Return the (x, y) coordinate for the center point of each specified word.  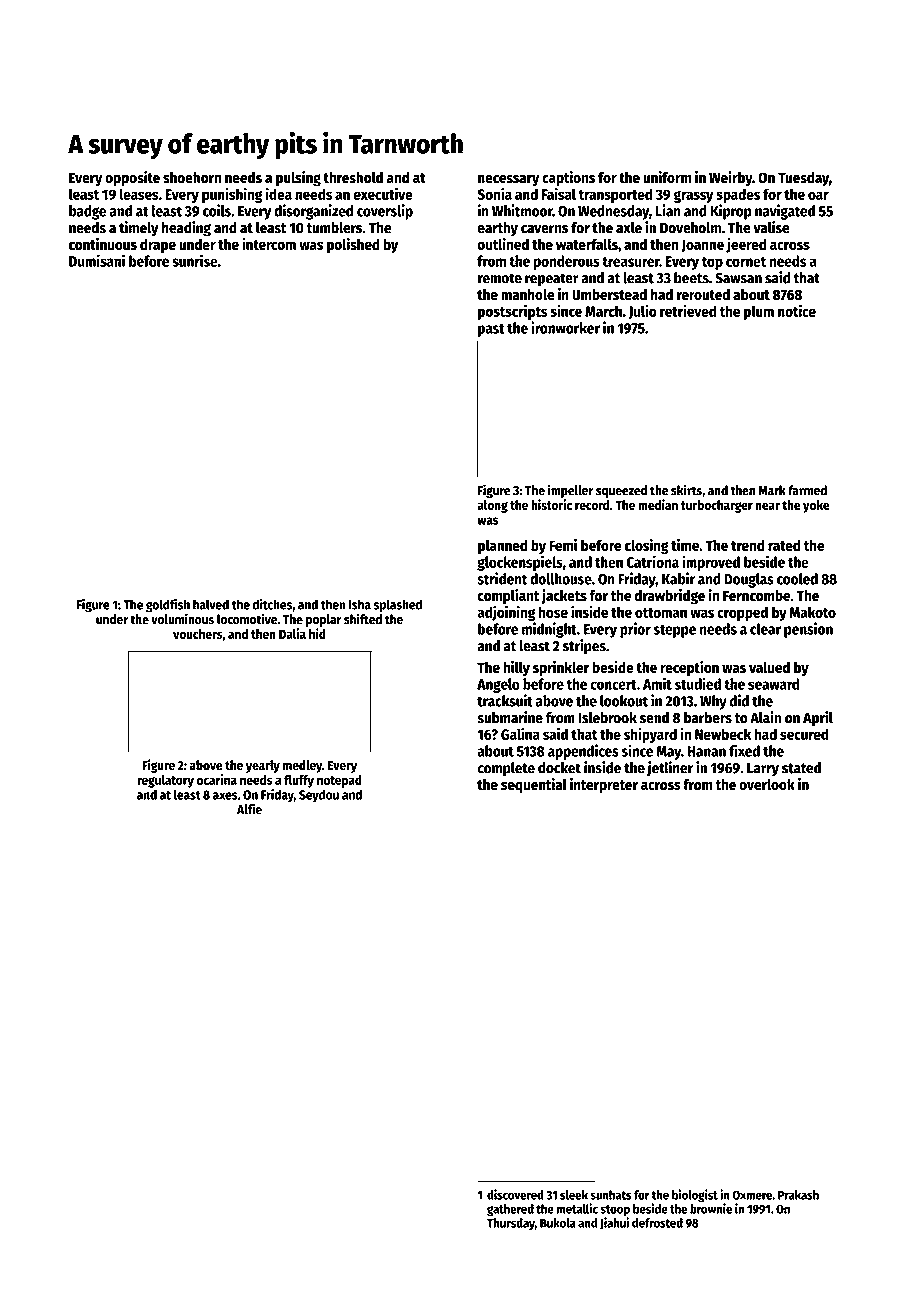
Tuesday (803, 179)
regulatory (165, 781)
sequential (534, 786)
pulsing (298, 179)
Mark (772, 490)
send (654, 718)
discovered (515, 1194)
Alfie (249, 809)
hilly (516, 668)
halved (211, 604)
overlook (767, 785)
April (818, 719)
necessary (509, 181)
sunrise (195, 260)
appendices (583, 752)
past (491, 330)
